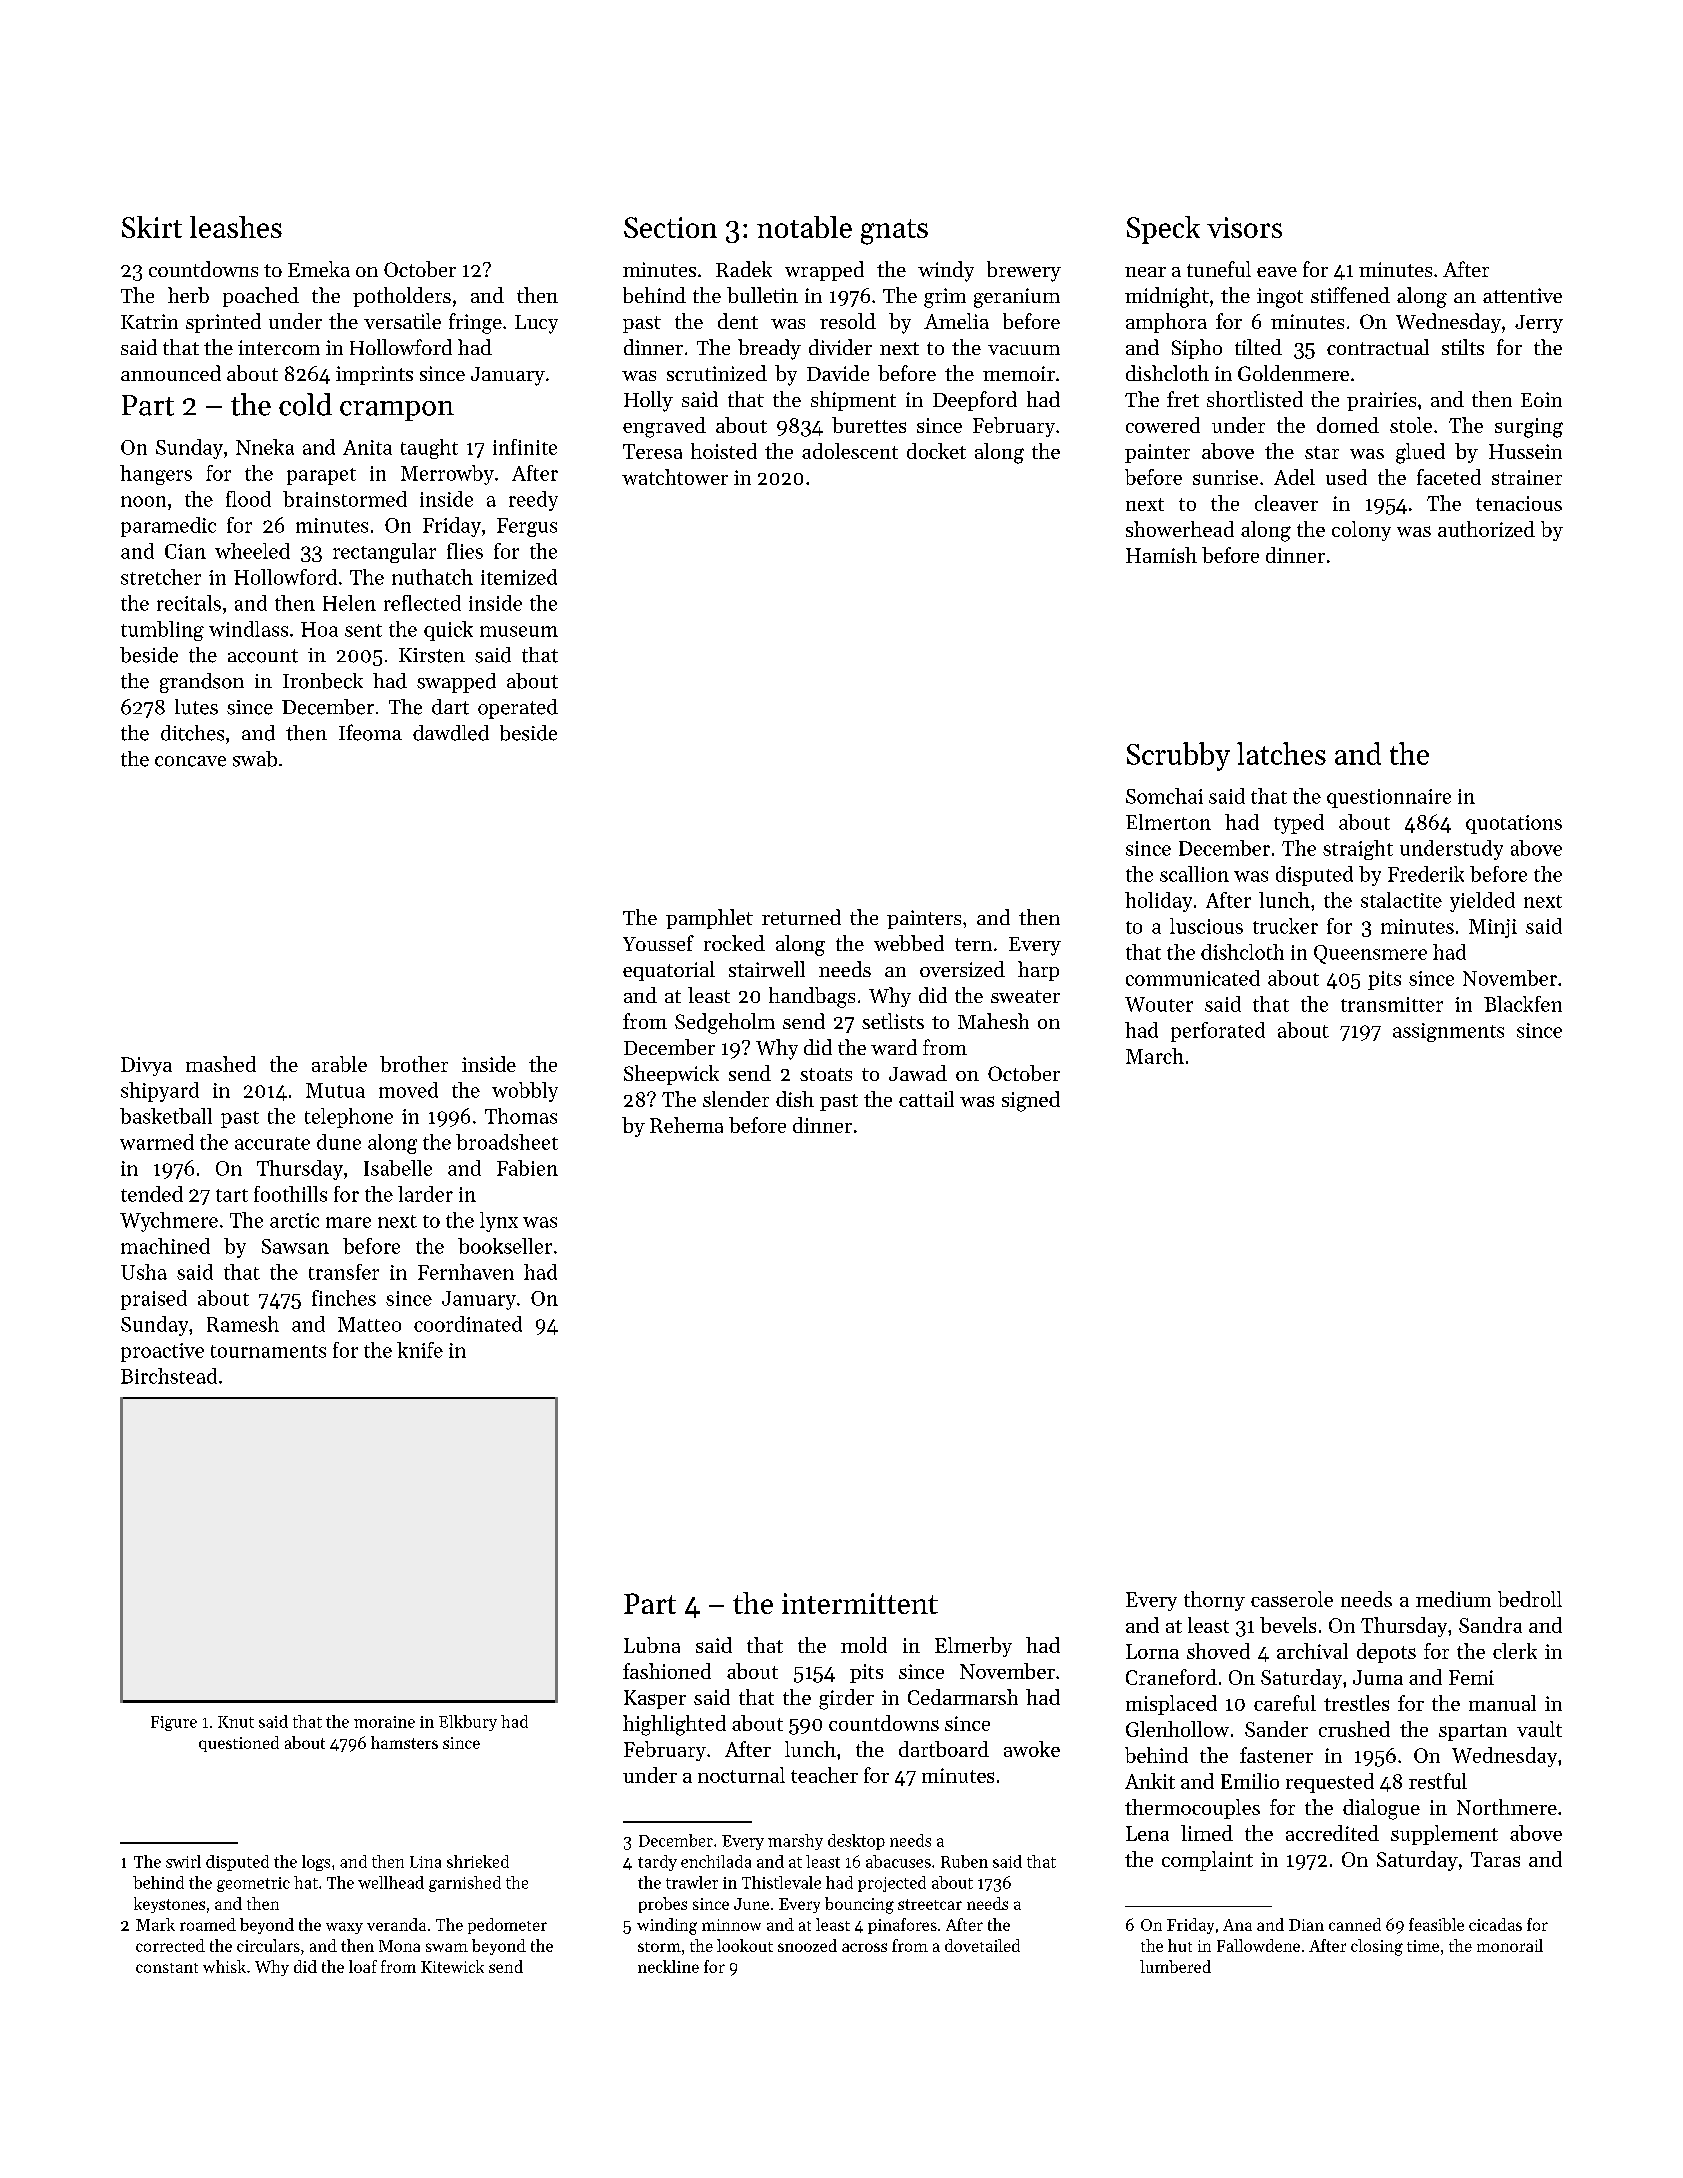 This document has width=1683, height=2178. I want to click on notable, so click(804, 227).
